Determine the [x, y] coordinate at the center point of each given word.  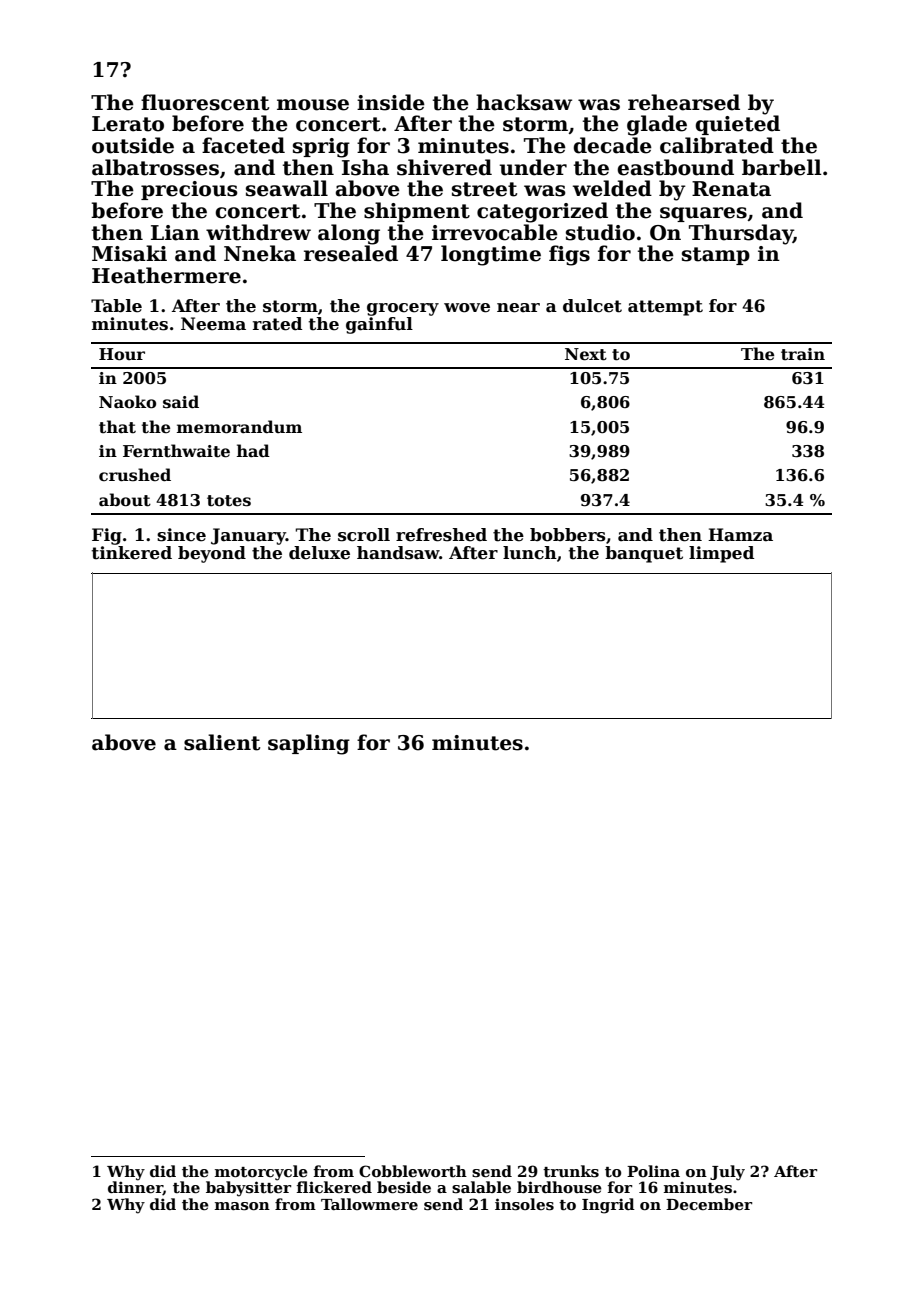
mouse [313, 105]
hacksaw [524, 102]
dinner [135, 1188]
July [727, 1173]
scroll [364, 535]
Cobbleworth [413, 1171]
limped [721, 554]
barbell [782, 167]
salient [222, 742]
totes [229, 501]
